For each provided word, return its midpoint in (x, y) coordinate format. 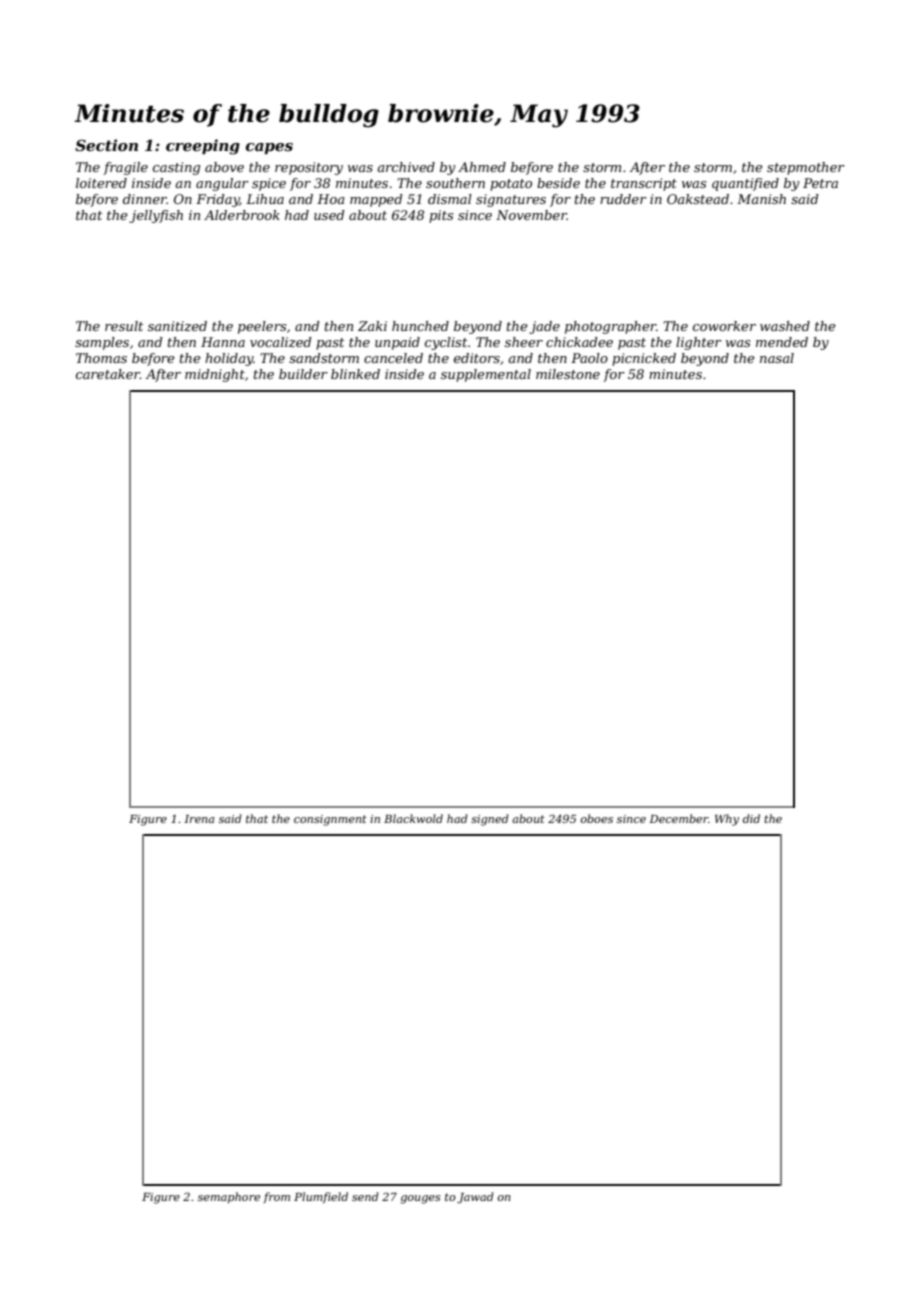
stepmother (806, 168)
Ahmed (482, 167)
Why (727, 820)
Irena (199, 819)
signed (490, 820)
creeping (203, 147)
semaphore (229, 1198)
